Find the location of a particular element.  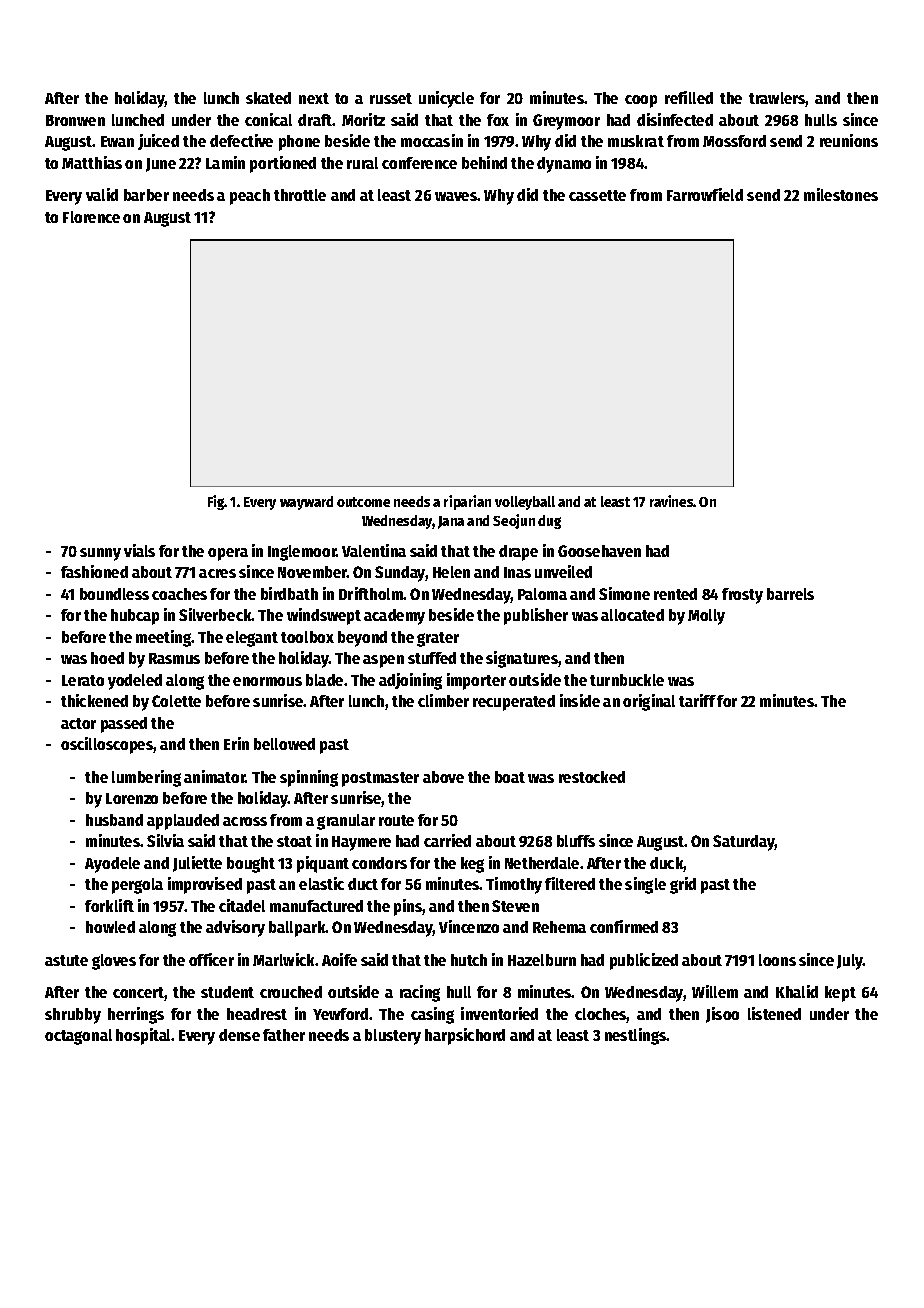

barrels is located at coordinates (790, 594).
